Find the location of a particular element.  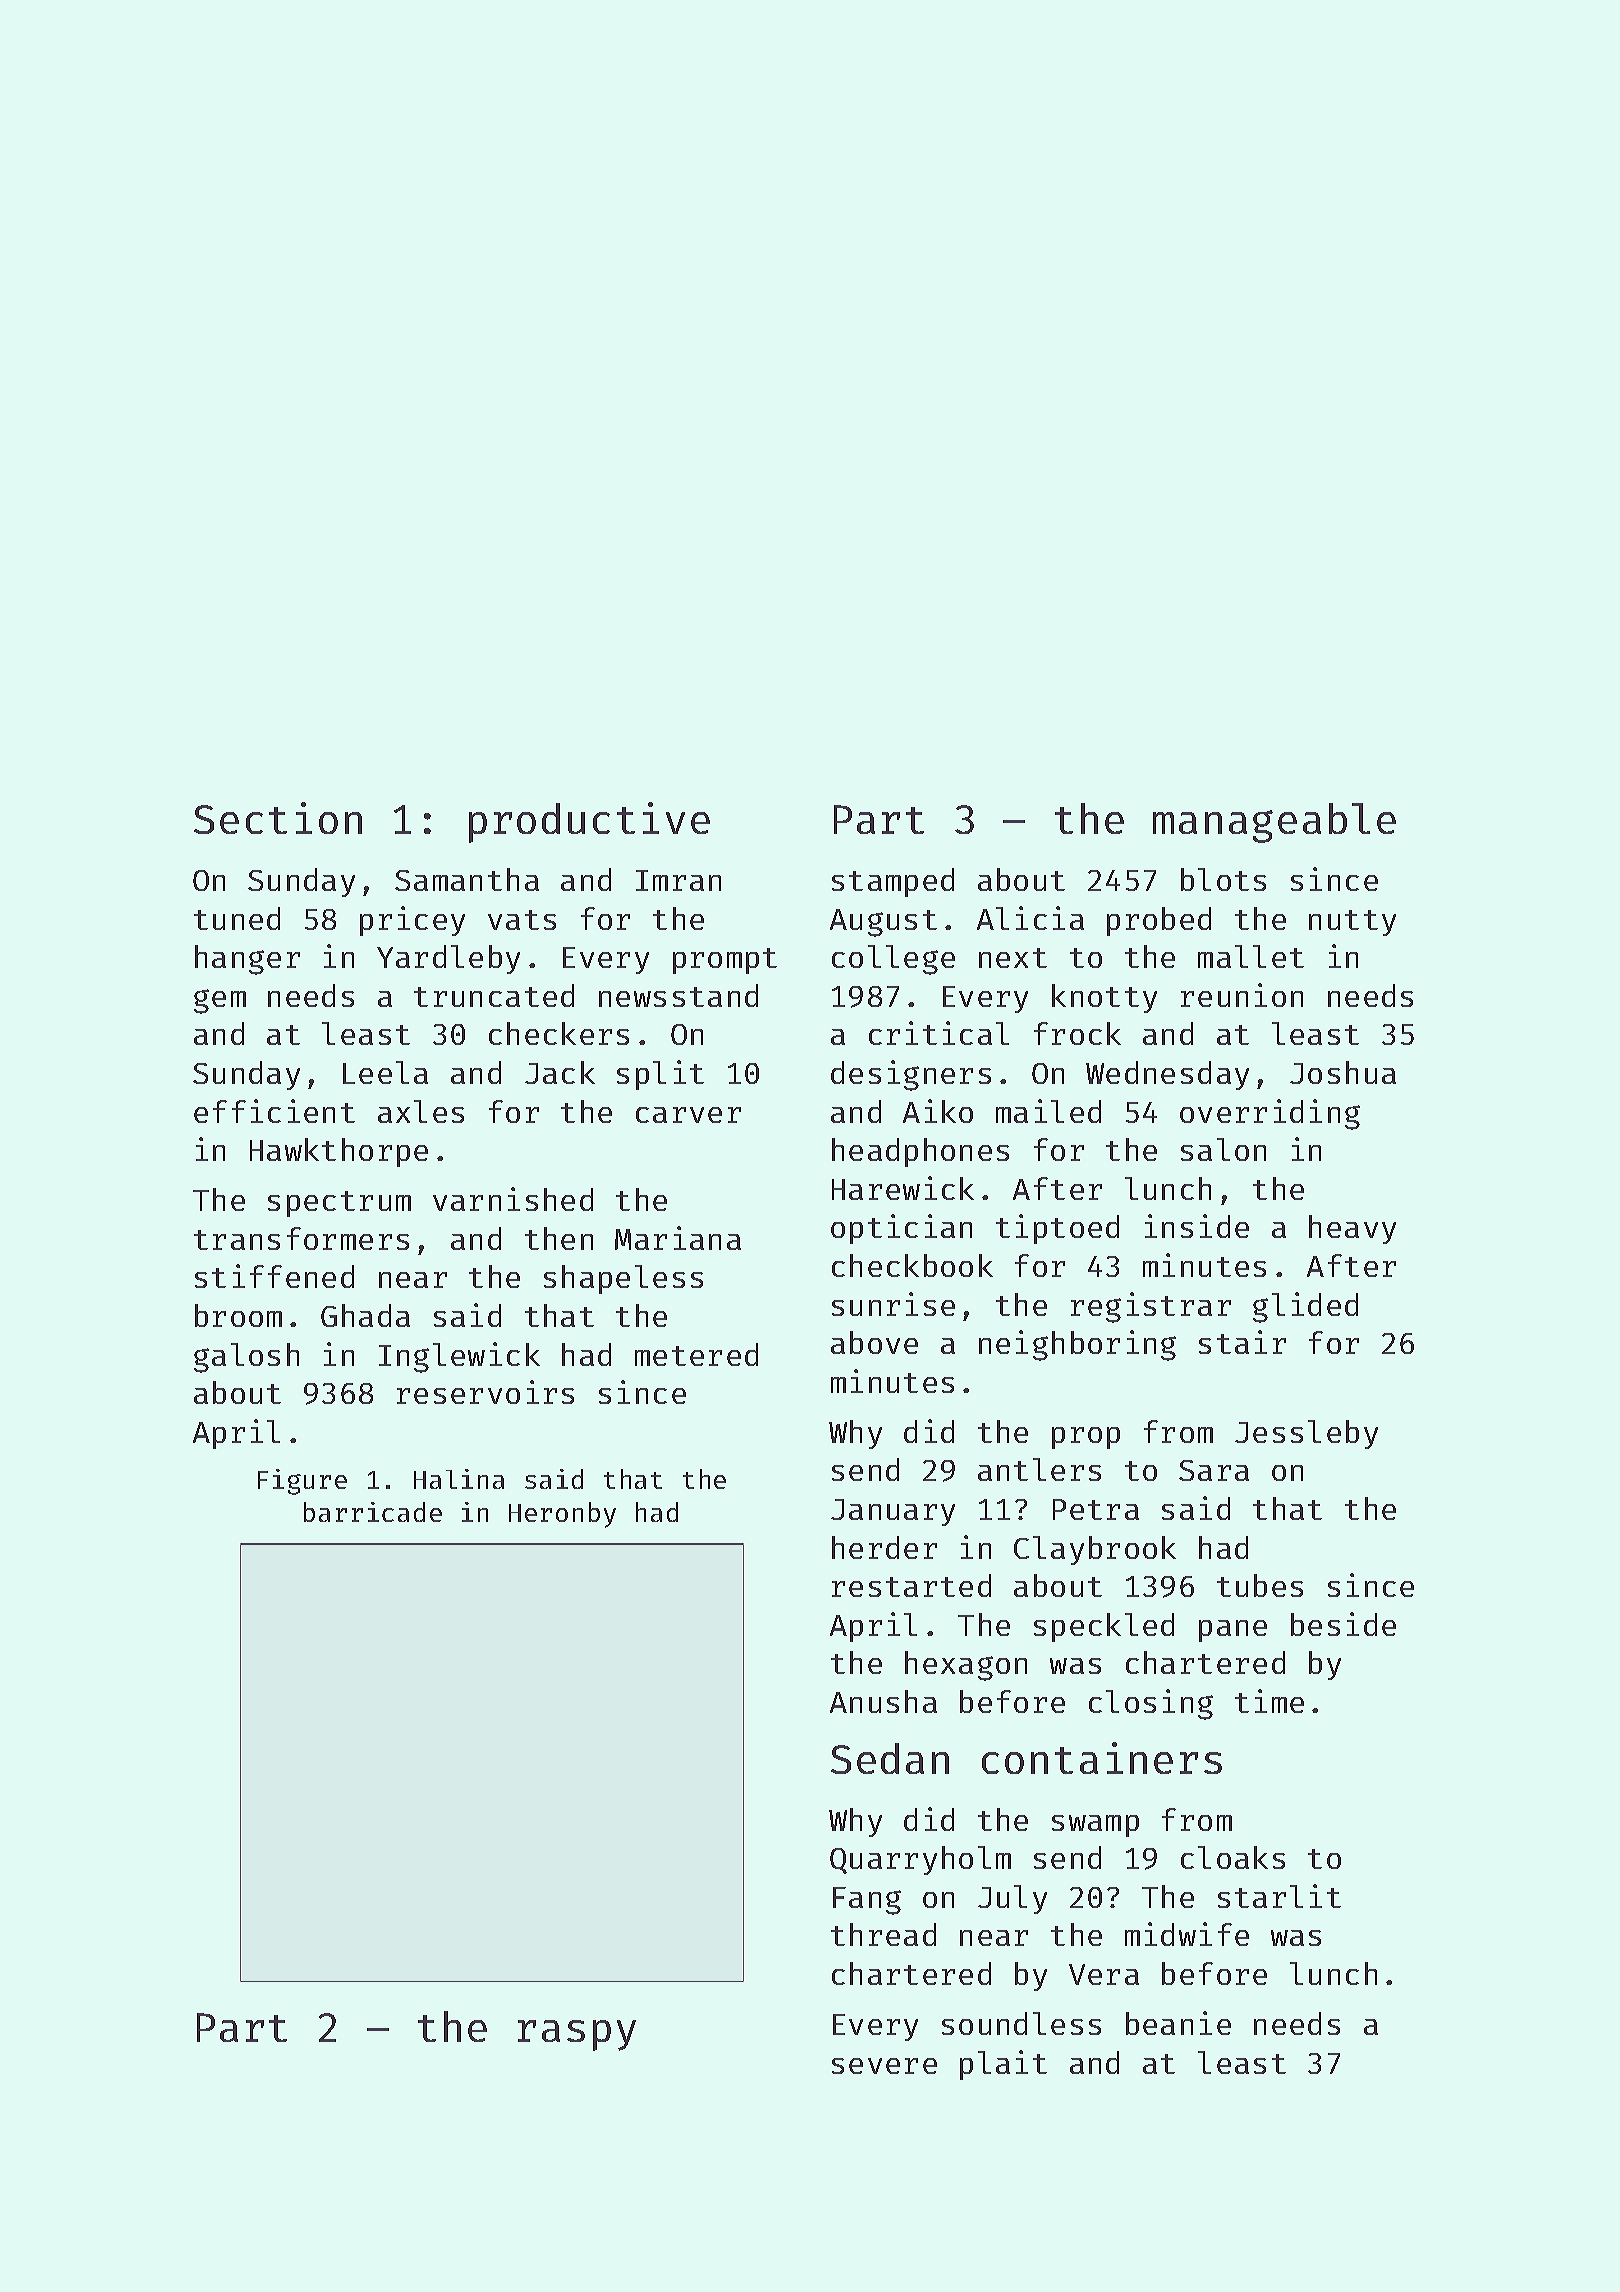

productive is located at coordinates (589, 822).
